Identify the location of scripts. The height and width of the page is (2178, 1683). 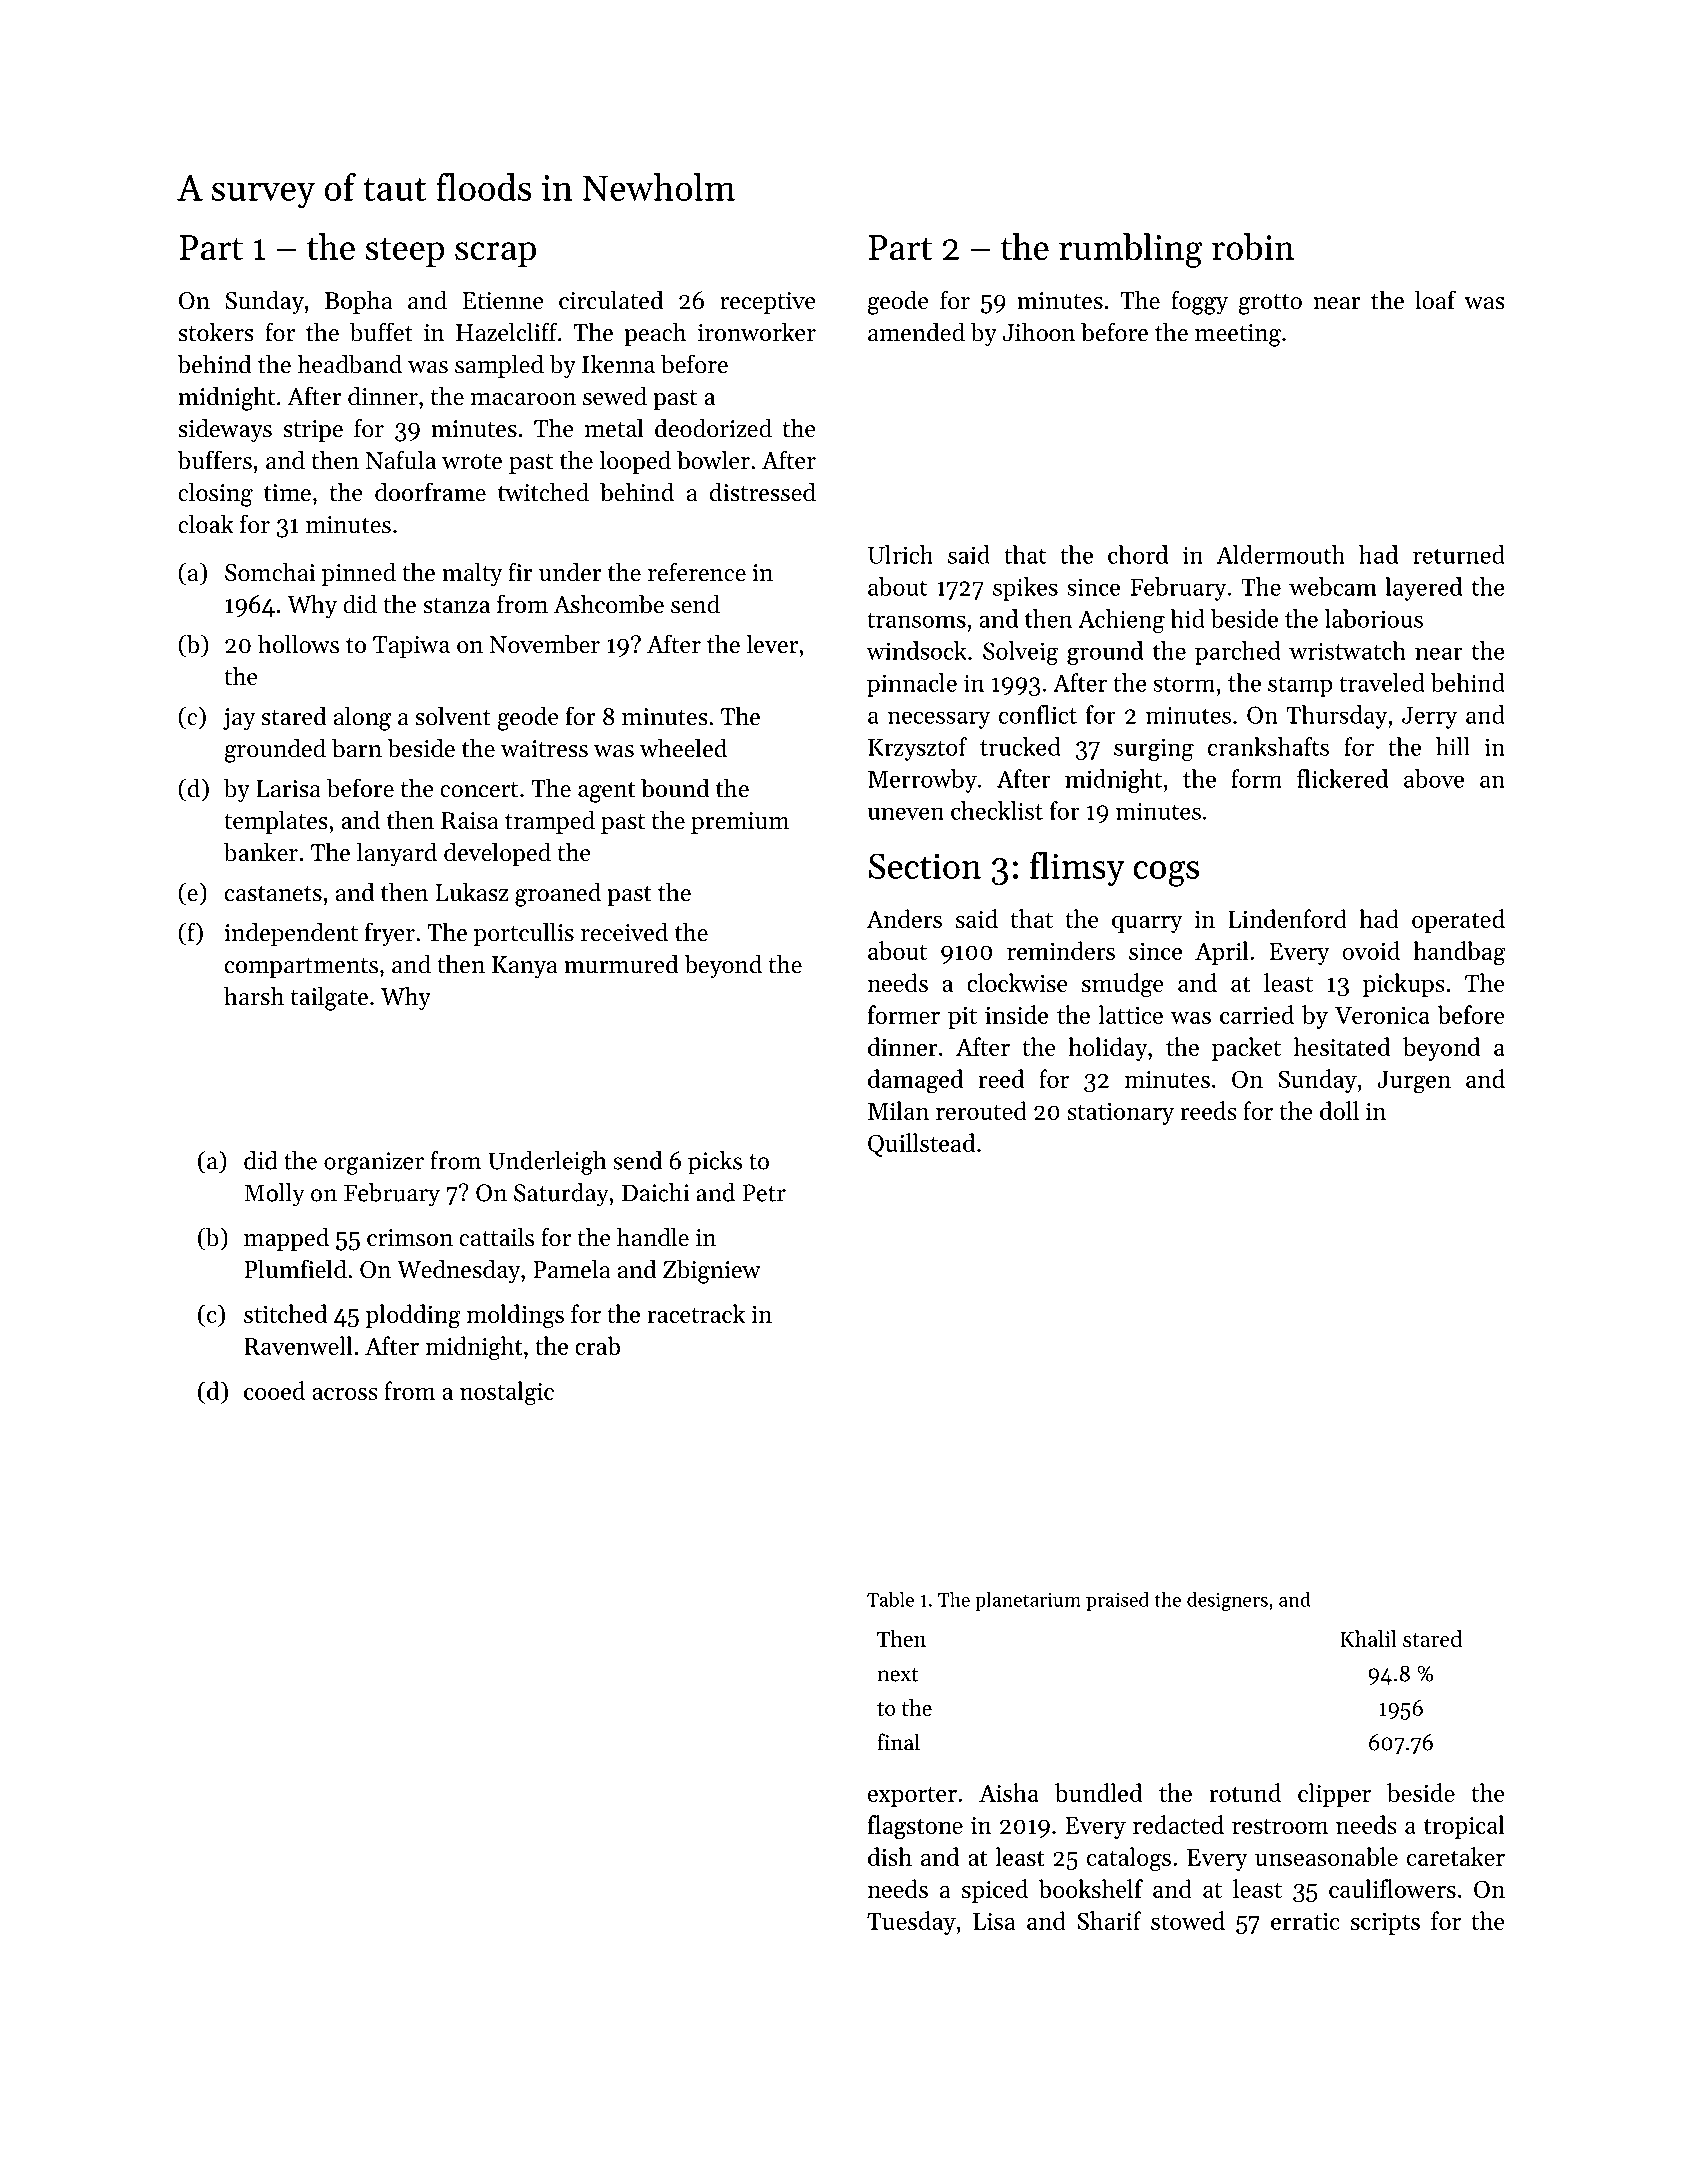
(1385, 1924).
